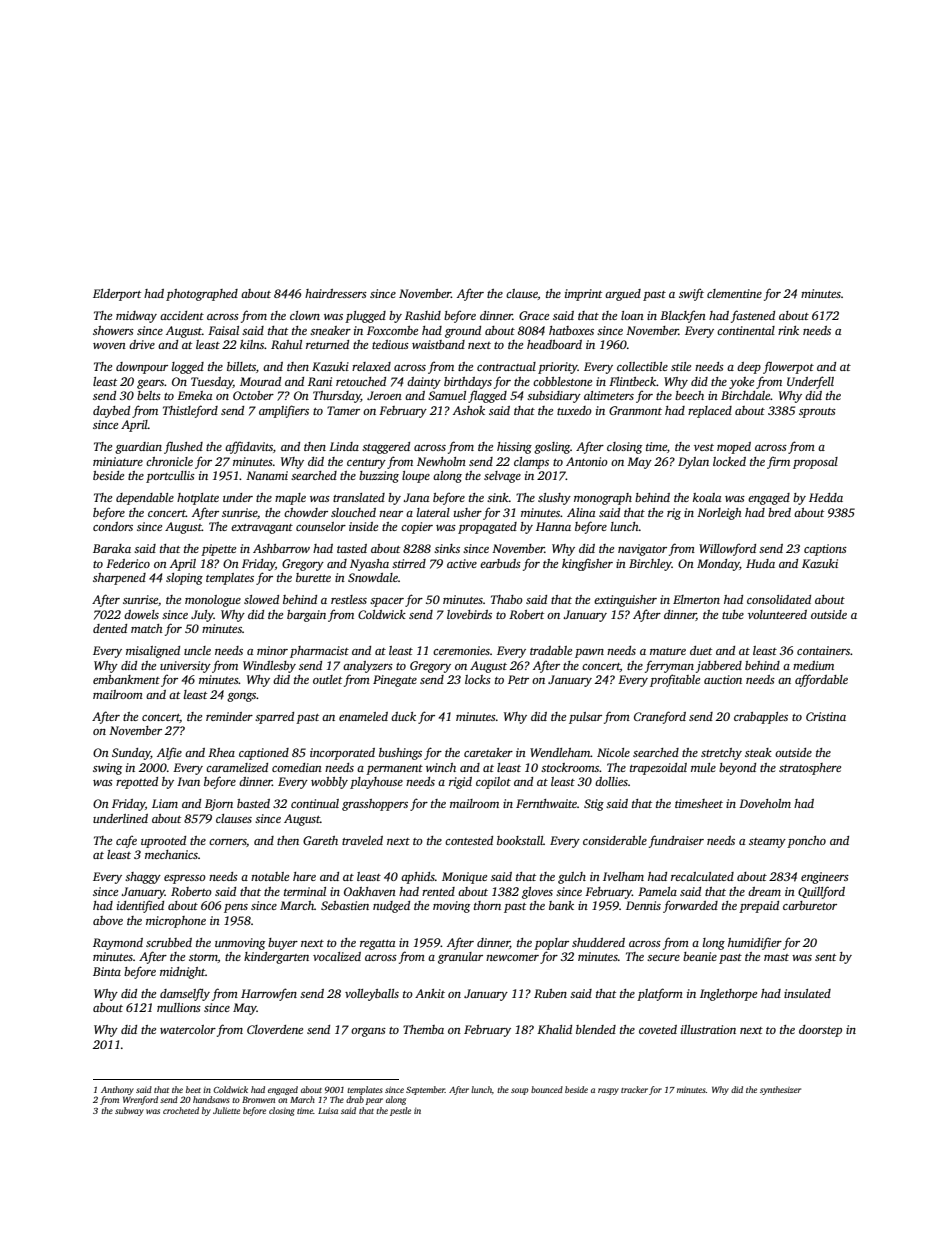 The height and width of the screenshot is (1233, 952). What do you see at coordinates (141, 614) in the screenshot?
I see `dowels` at bounding box center [141, 614].
